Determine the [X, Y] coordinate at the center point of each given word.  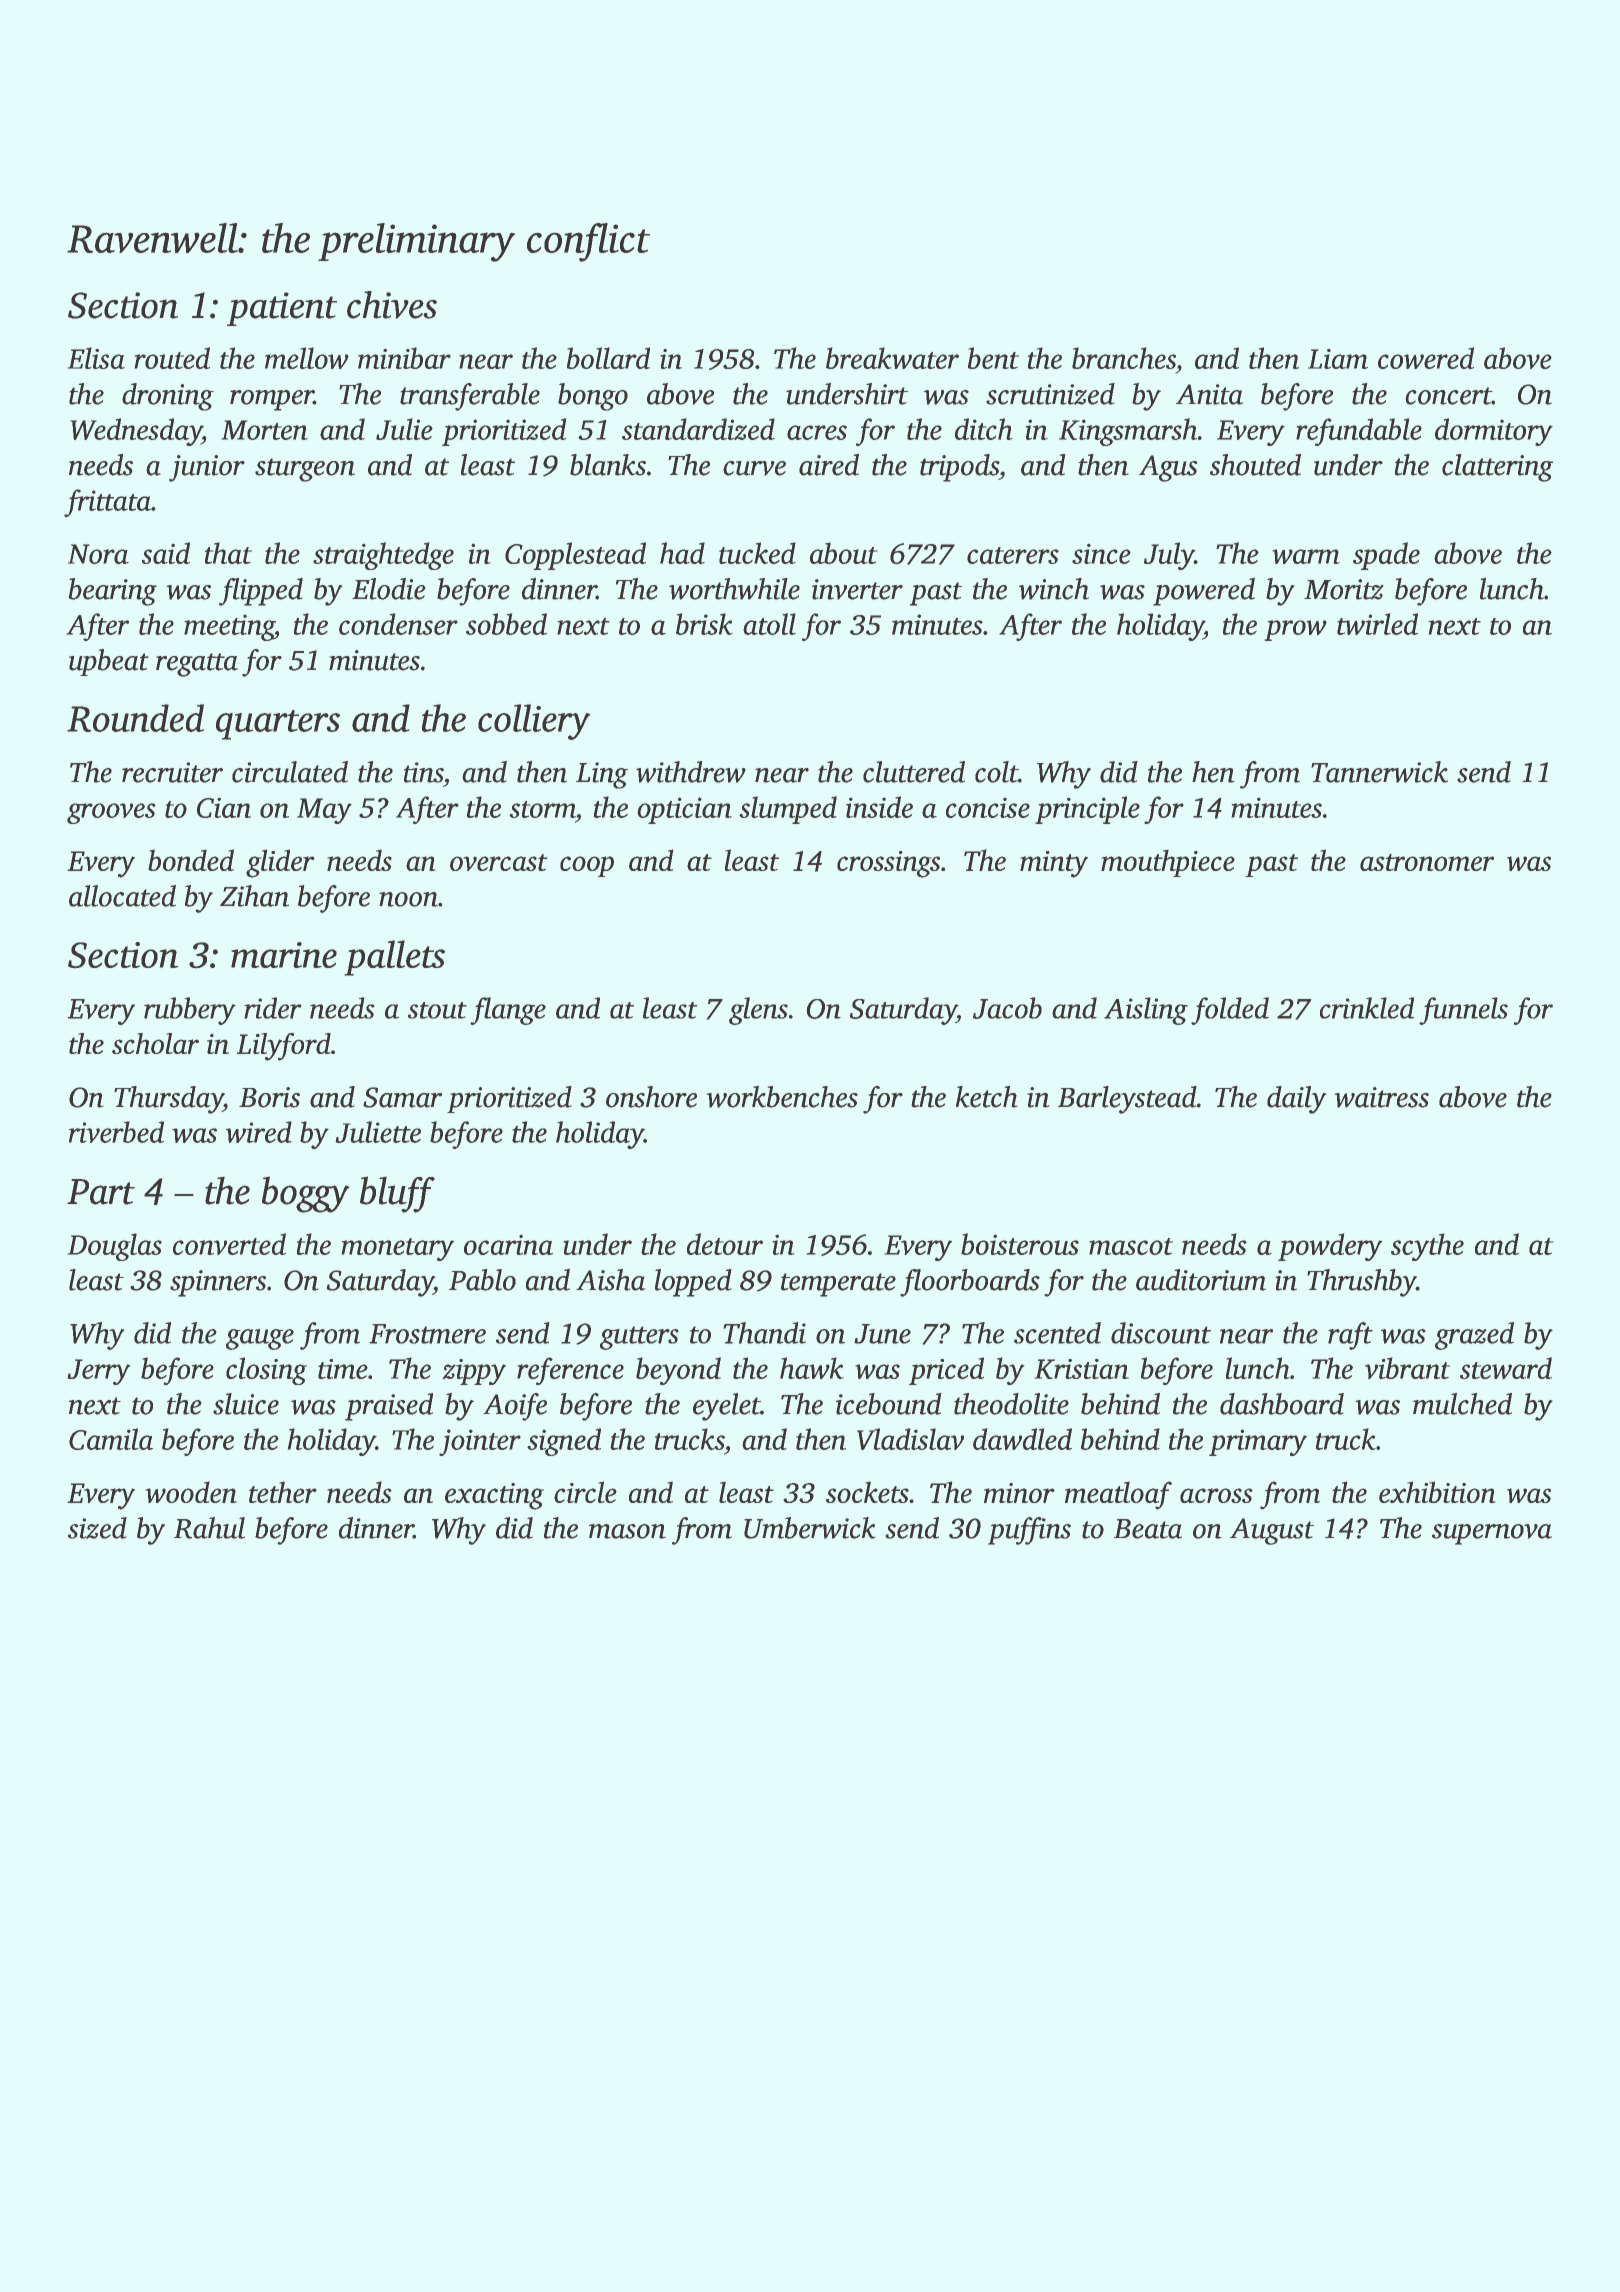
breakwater [892, 358]
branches [1124, 358]
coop [587, 866]
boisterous [1020, 1244]
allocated [122, 896]
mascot [1131, 1246]
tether [283, 1492]
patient [282, 309]
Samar [402, 1097]
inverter [857, 589]
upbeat [109, 662]
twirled [1377, 624]
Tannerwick [1379, 772]
